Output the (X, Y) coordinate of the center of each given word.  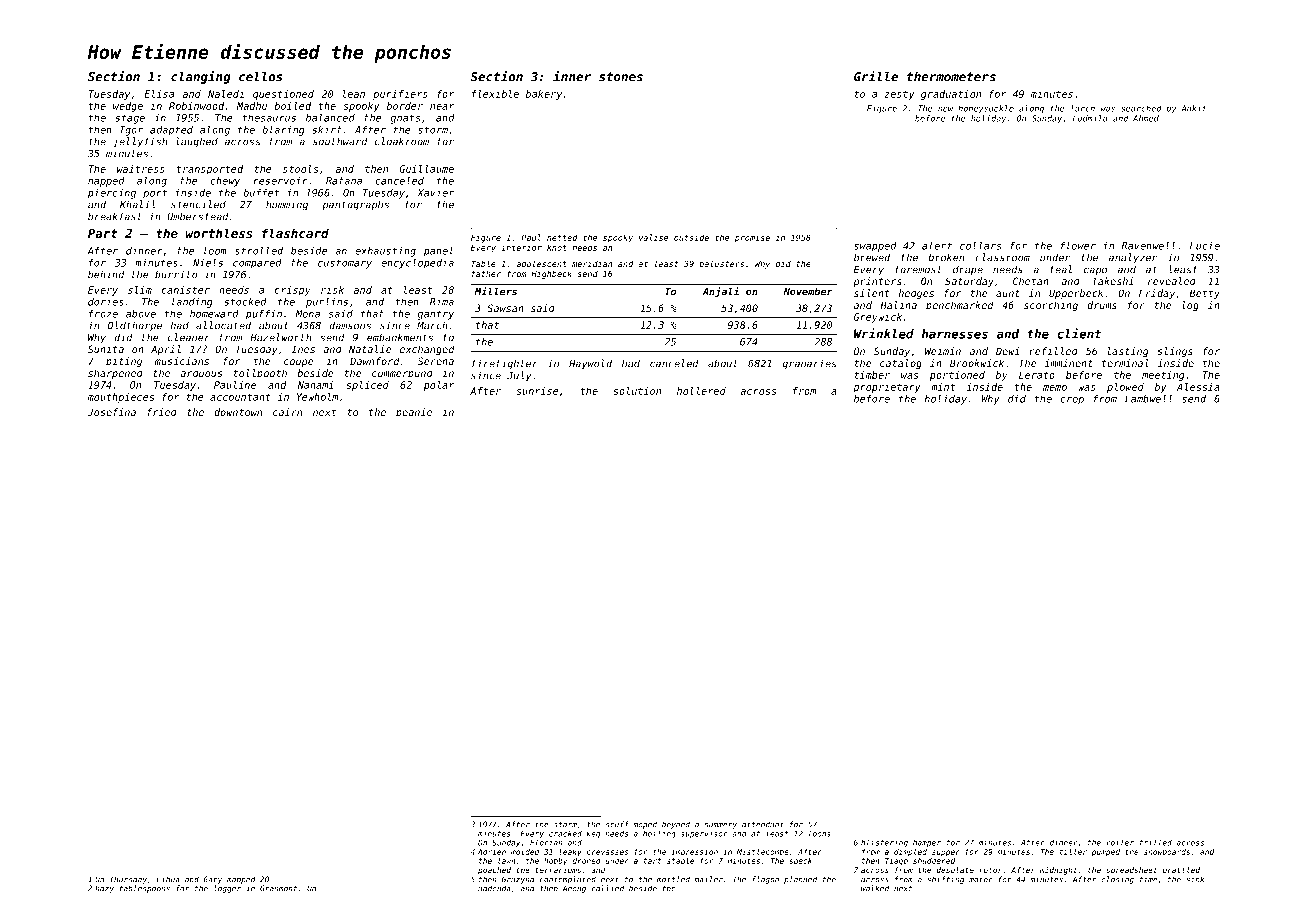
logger (227, 889)
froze (103, 314)
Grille (876, 76)
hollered (701, 391)
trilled (1156, 842)
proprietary (887, 388)
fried (162, 412)
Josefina (112, 412)
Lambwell (1148, 398)
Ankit (1193, 108)
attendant (763, 824)
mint (943, 387)
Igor (131, 131)
